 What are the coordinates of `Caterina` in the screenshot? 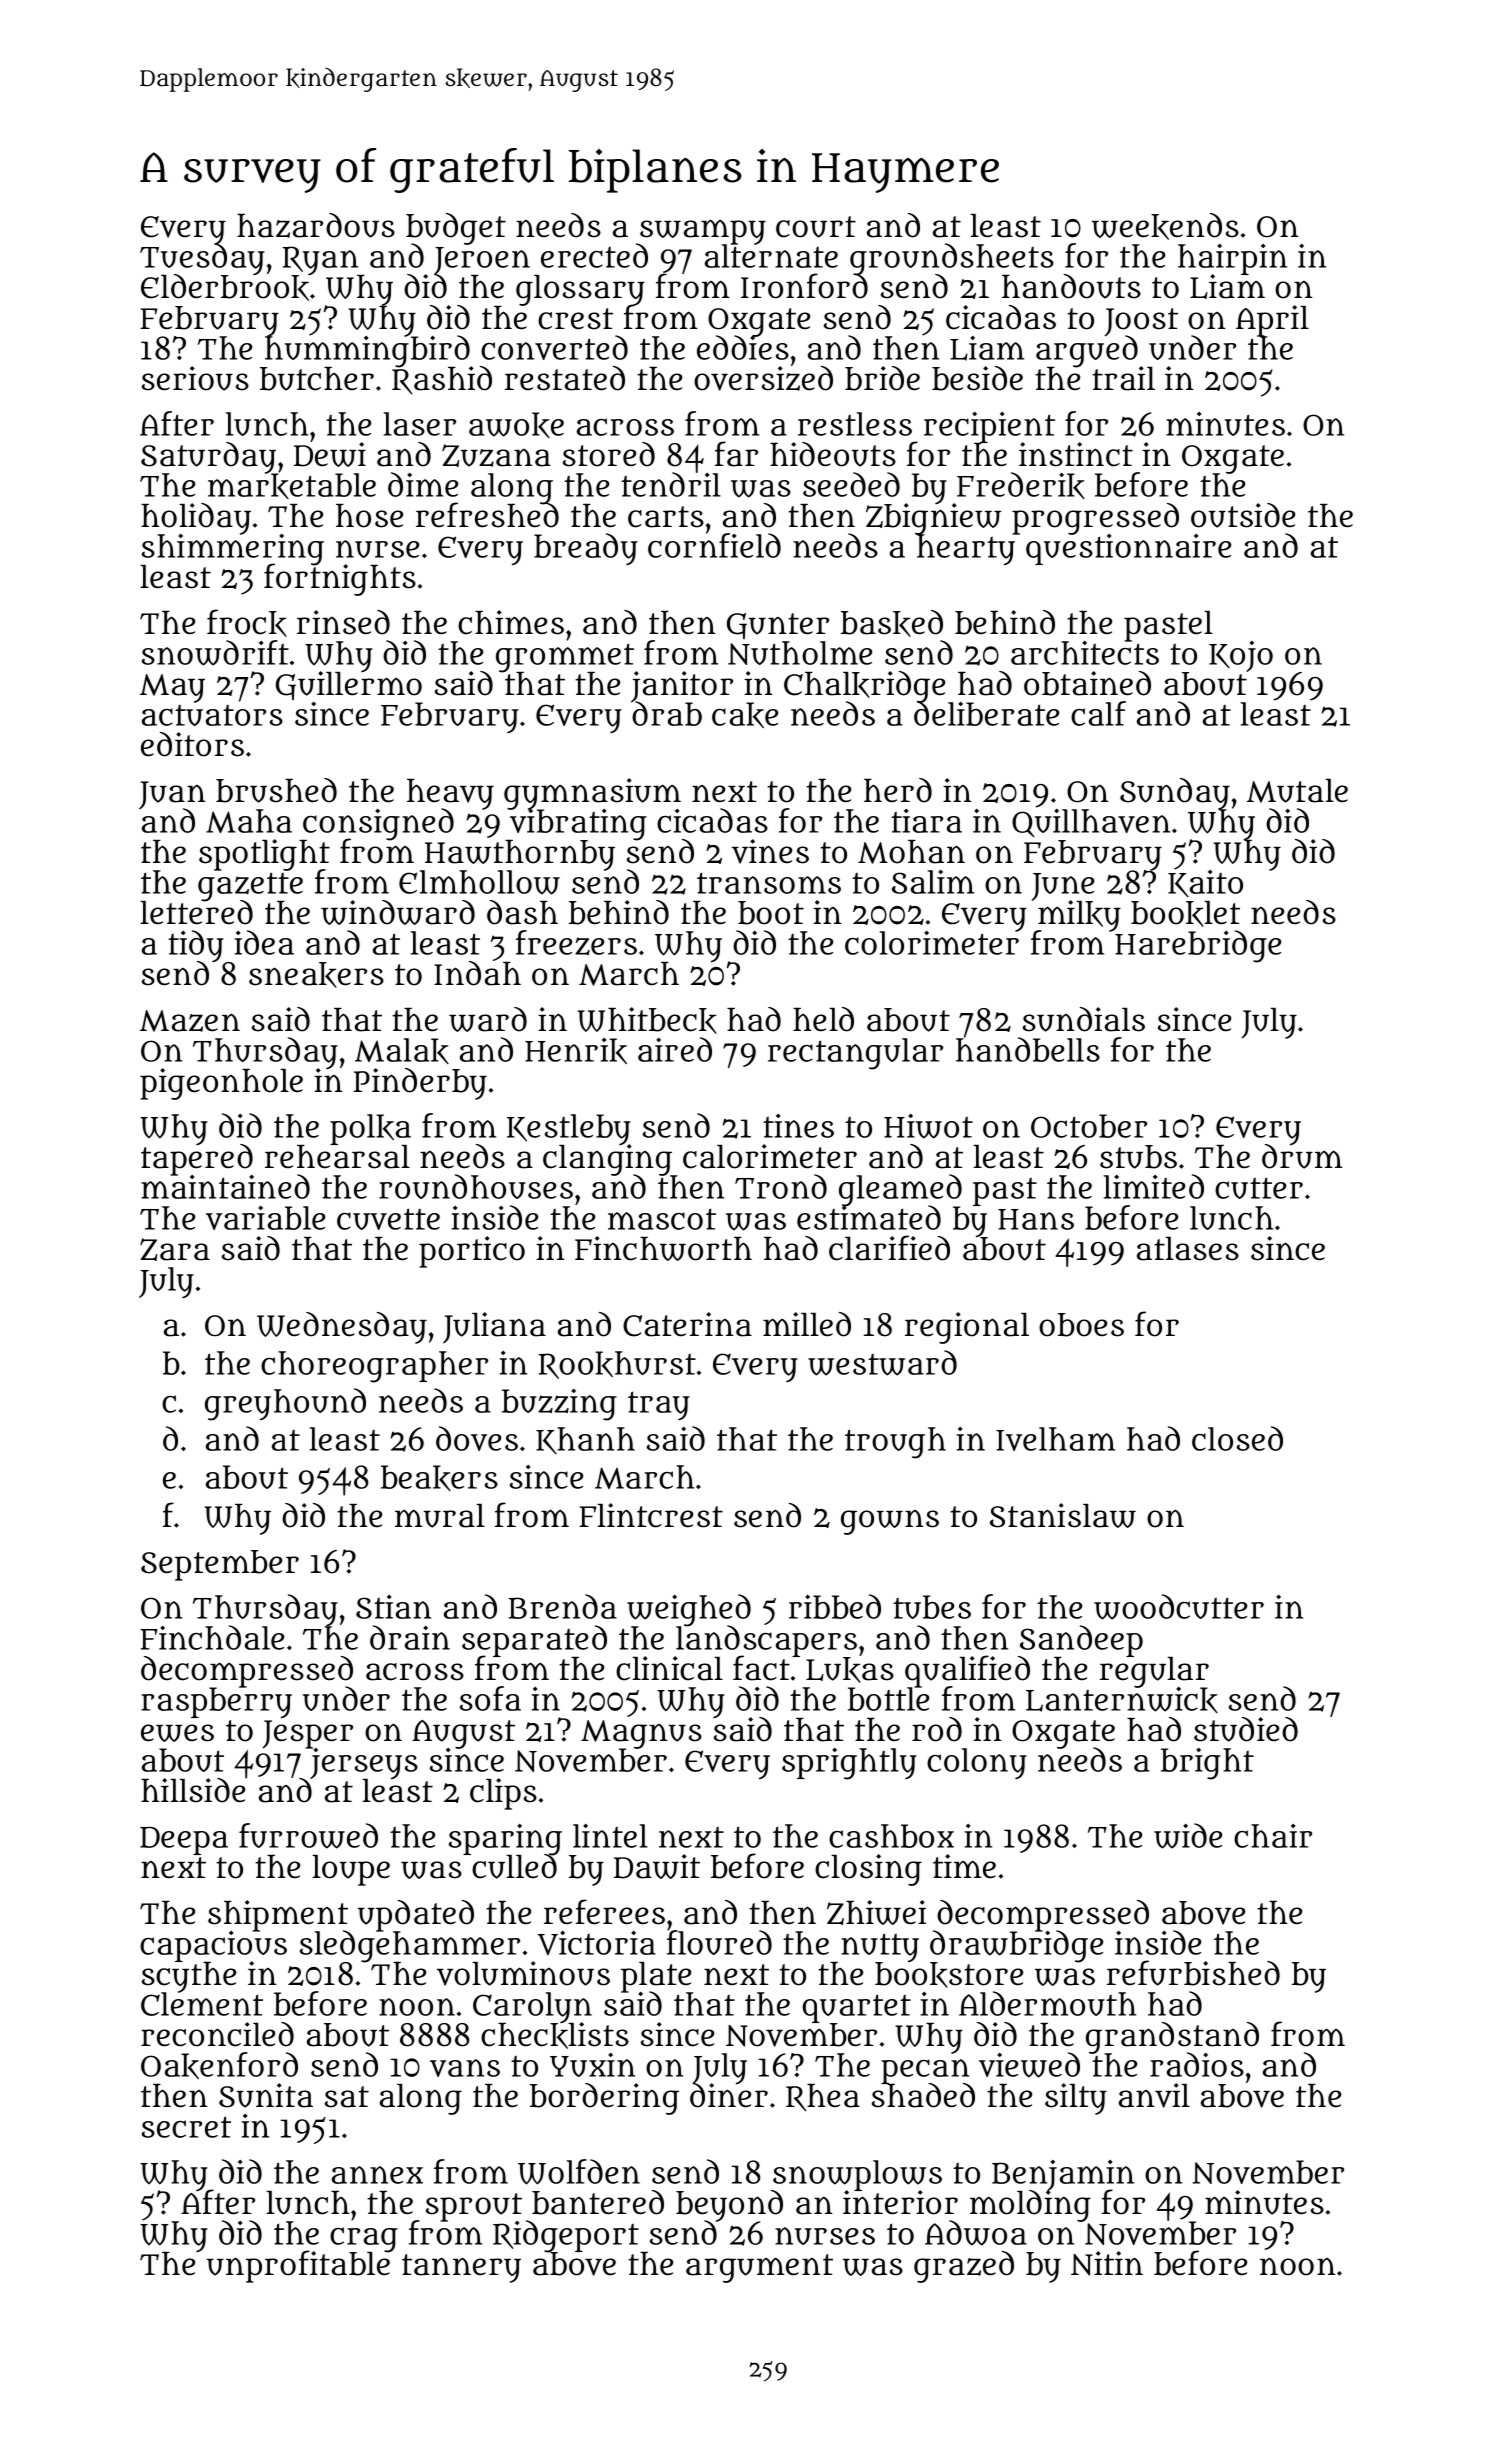 It's located at (687, 1324).
